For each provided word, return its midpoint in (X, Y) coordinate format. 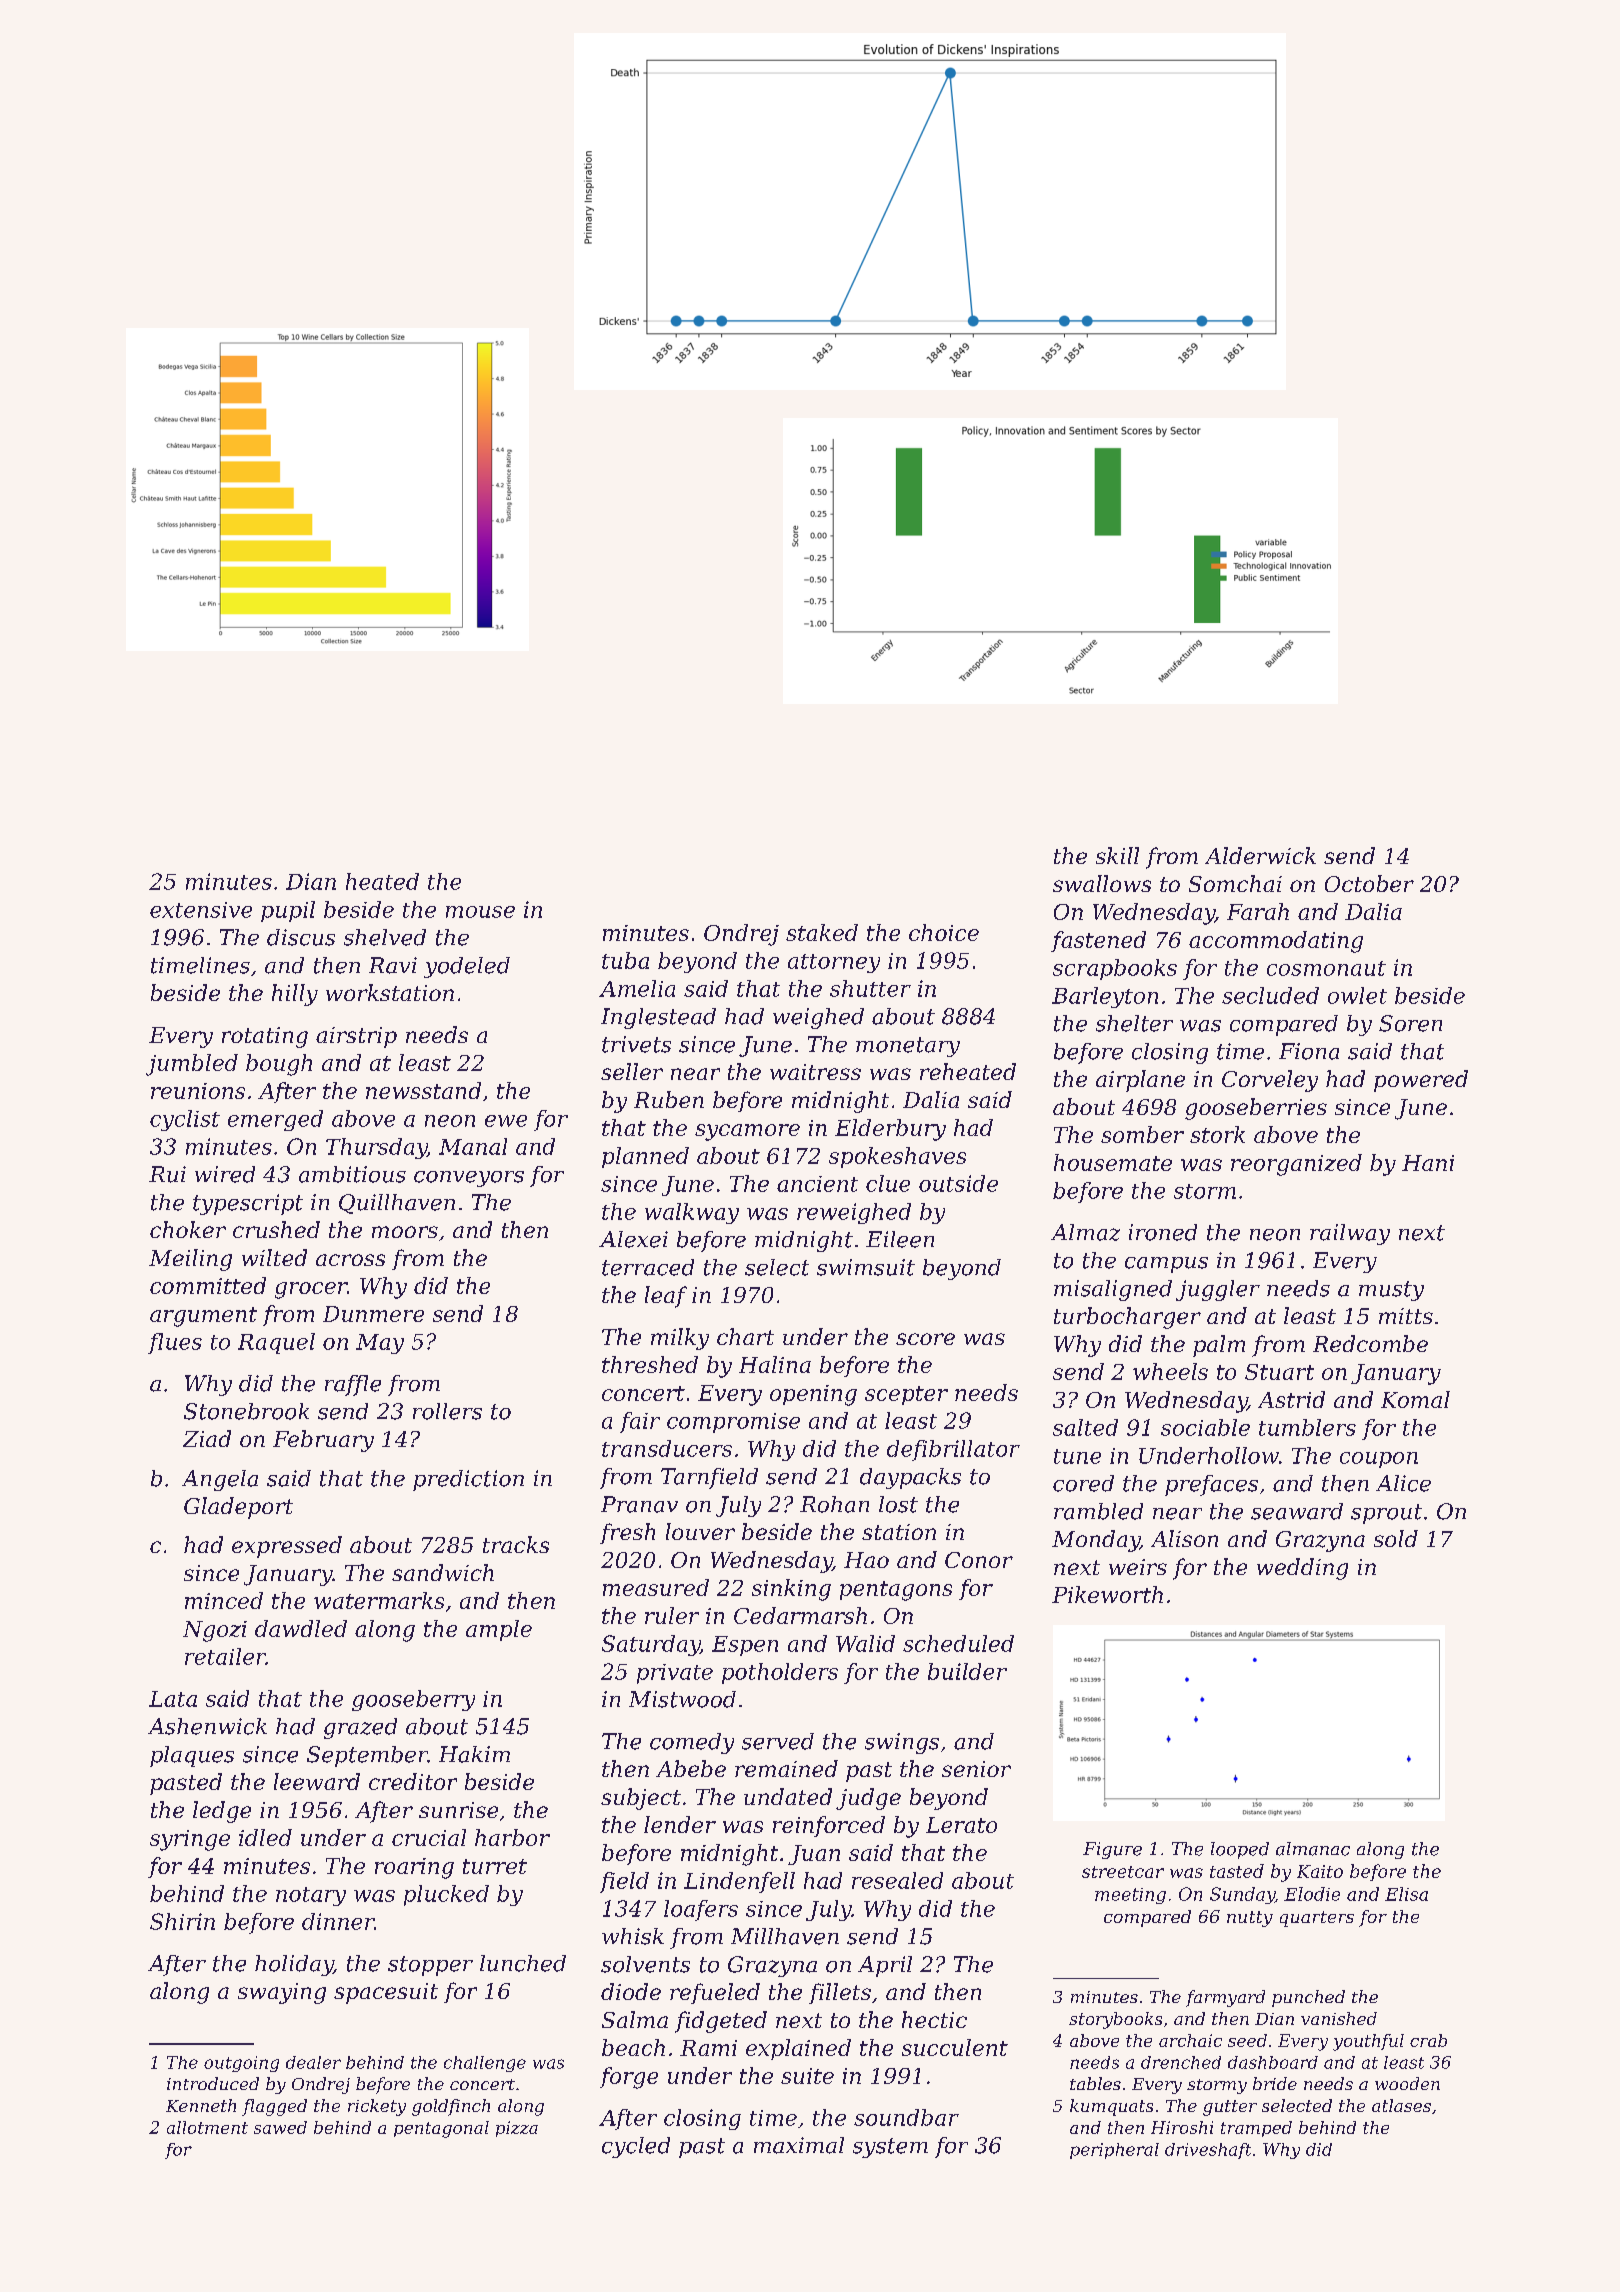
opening (813, 1395)
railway (1350, 1234)
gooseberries (1256, 1109)
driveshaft (1208, 2151)
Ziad (207, 1438)
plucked (446, 1895)
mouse (480, 912)
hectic (934, 2019)
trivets (636, 1044)
